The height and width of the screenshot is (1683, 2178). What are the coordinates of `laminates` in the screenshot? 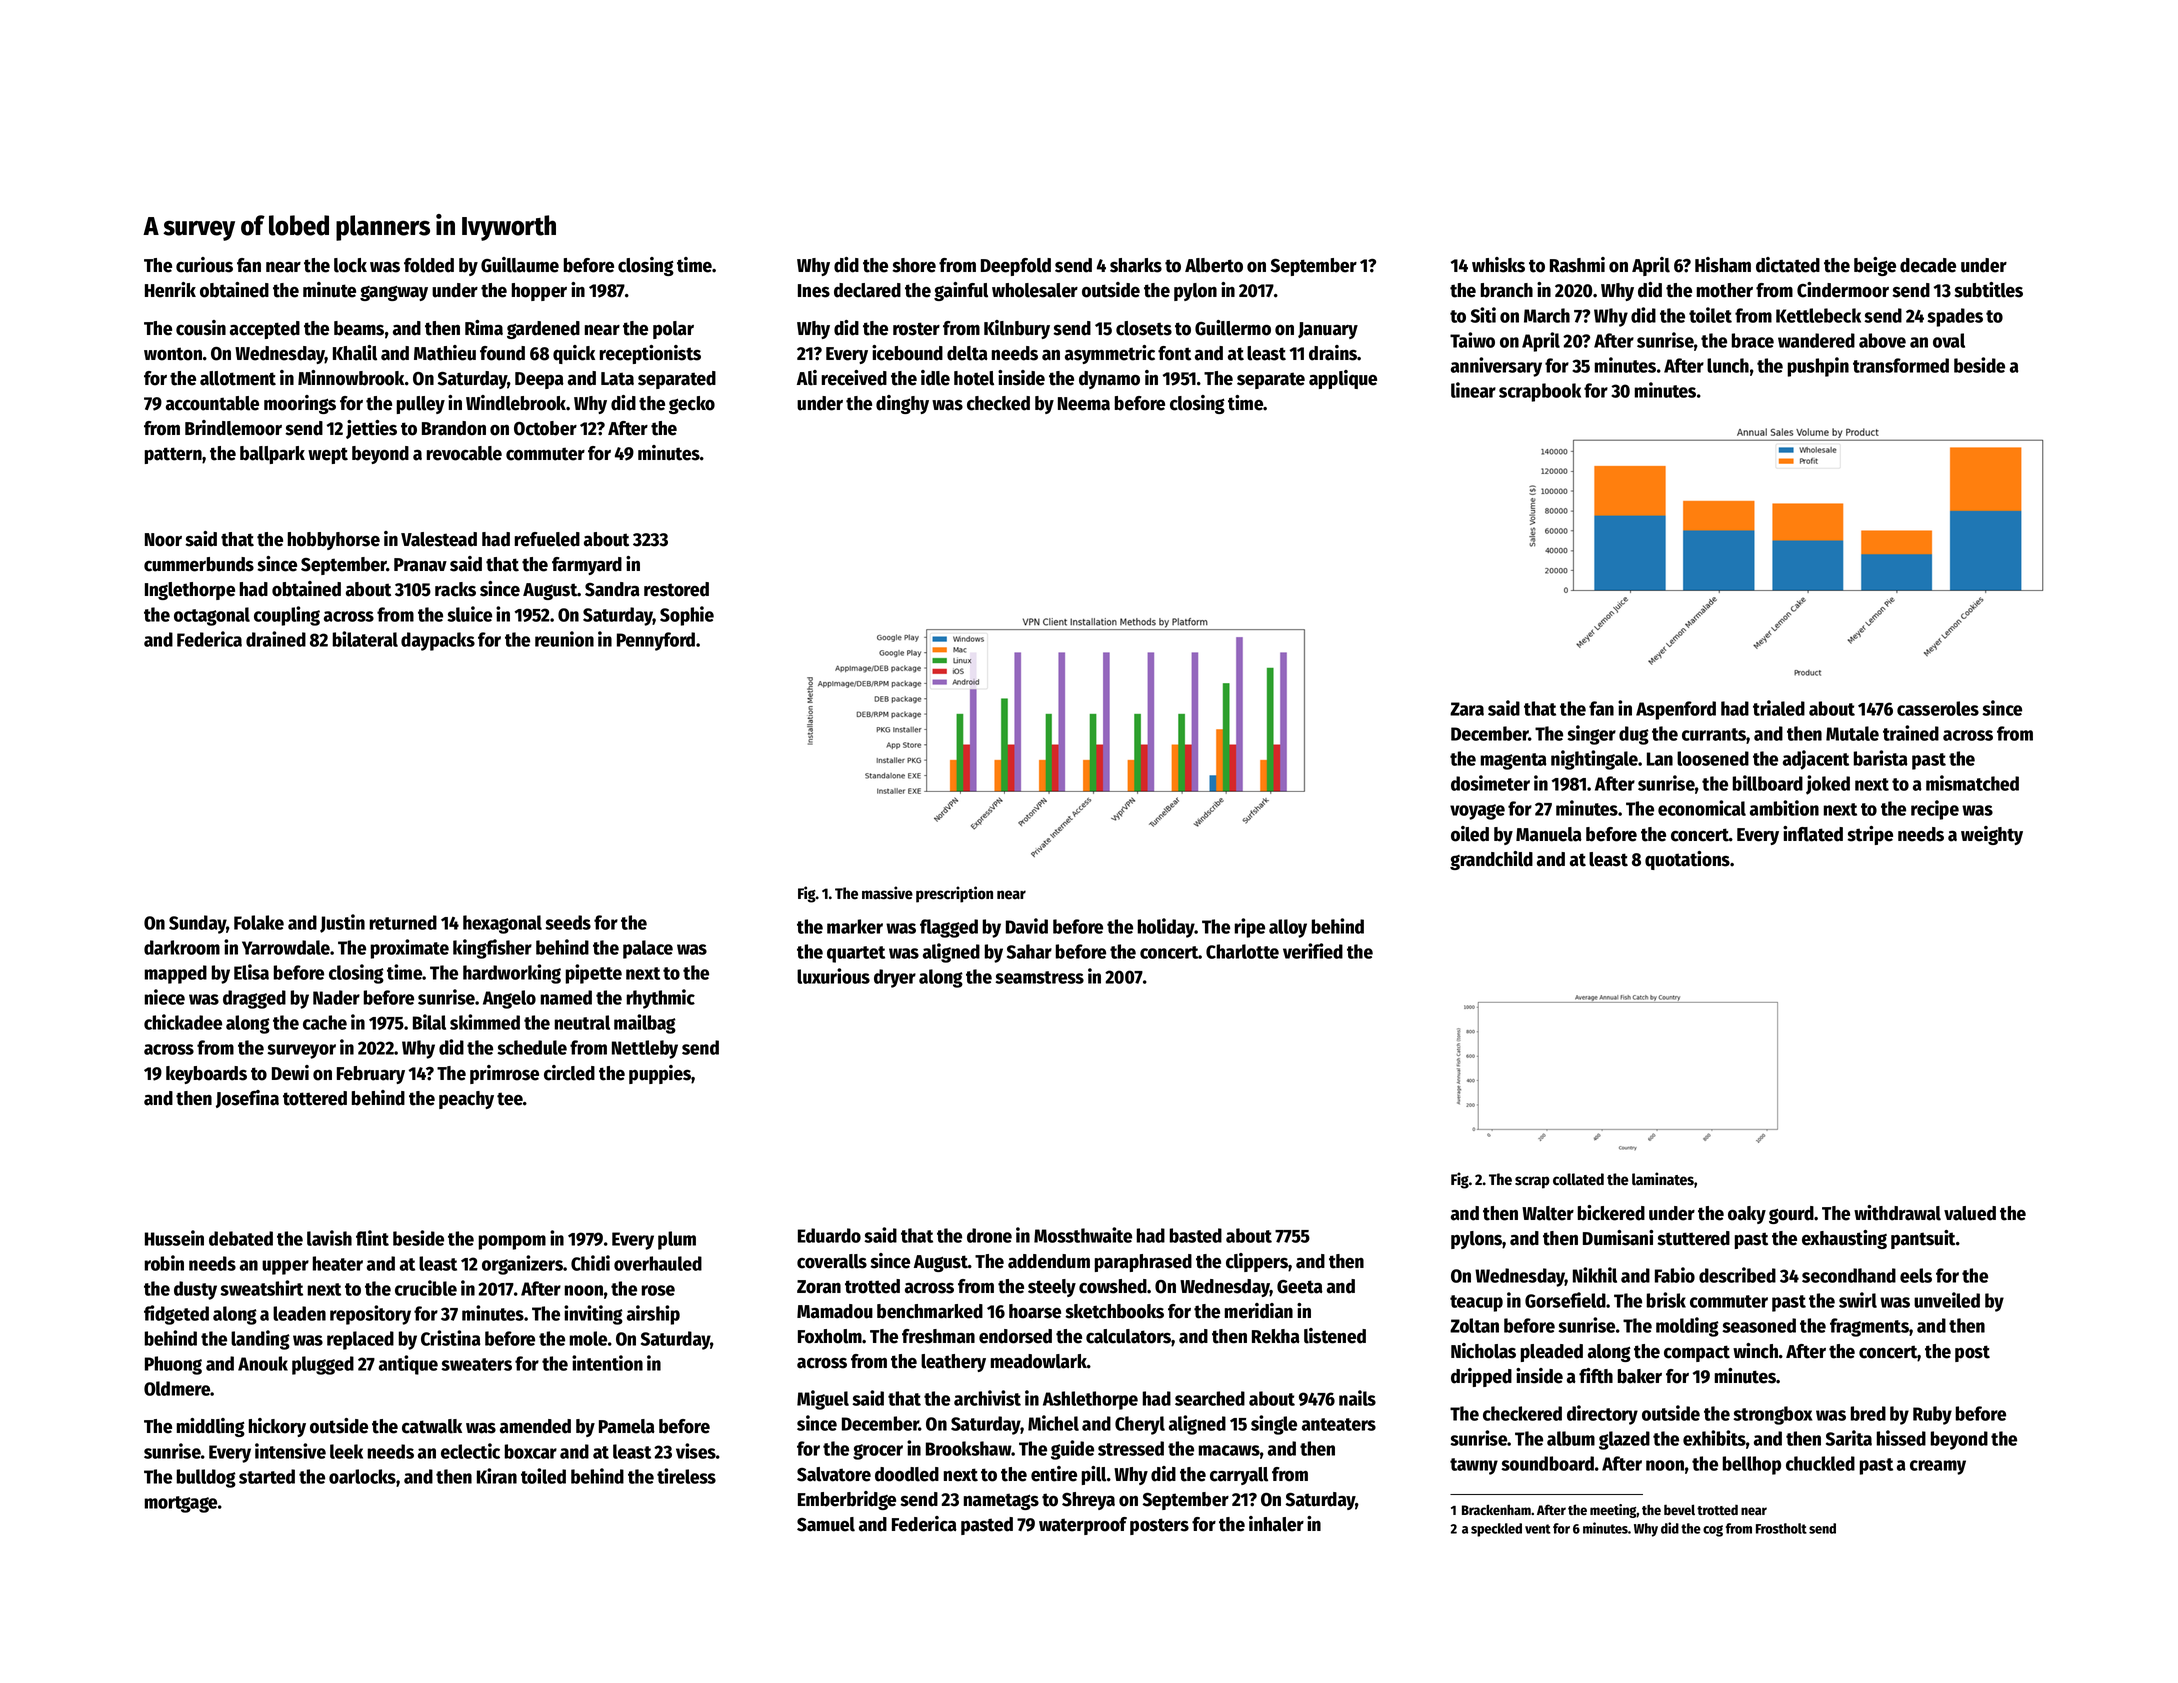 It's located at (1663, 1179).
